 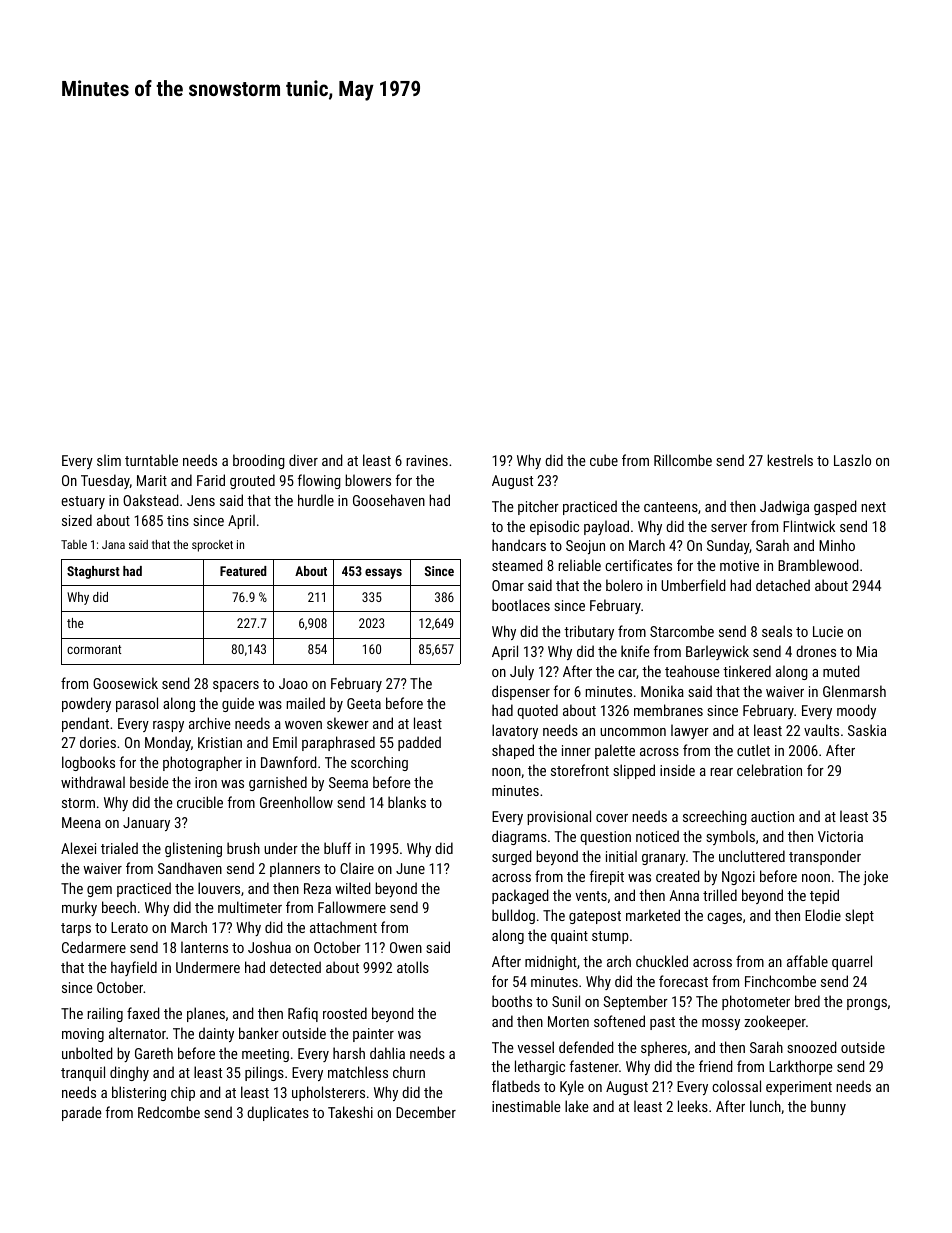 What do you see at coordinates (169, 1112) in the image?
I see `Redcombe` at bounding box center [169, 1112].
